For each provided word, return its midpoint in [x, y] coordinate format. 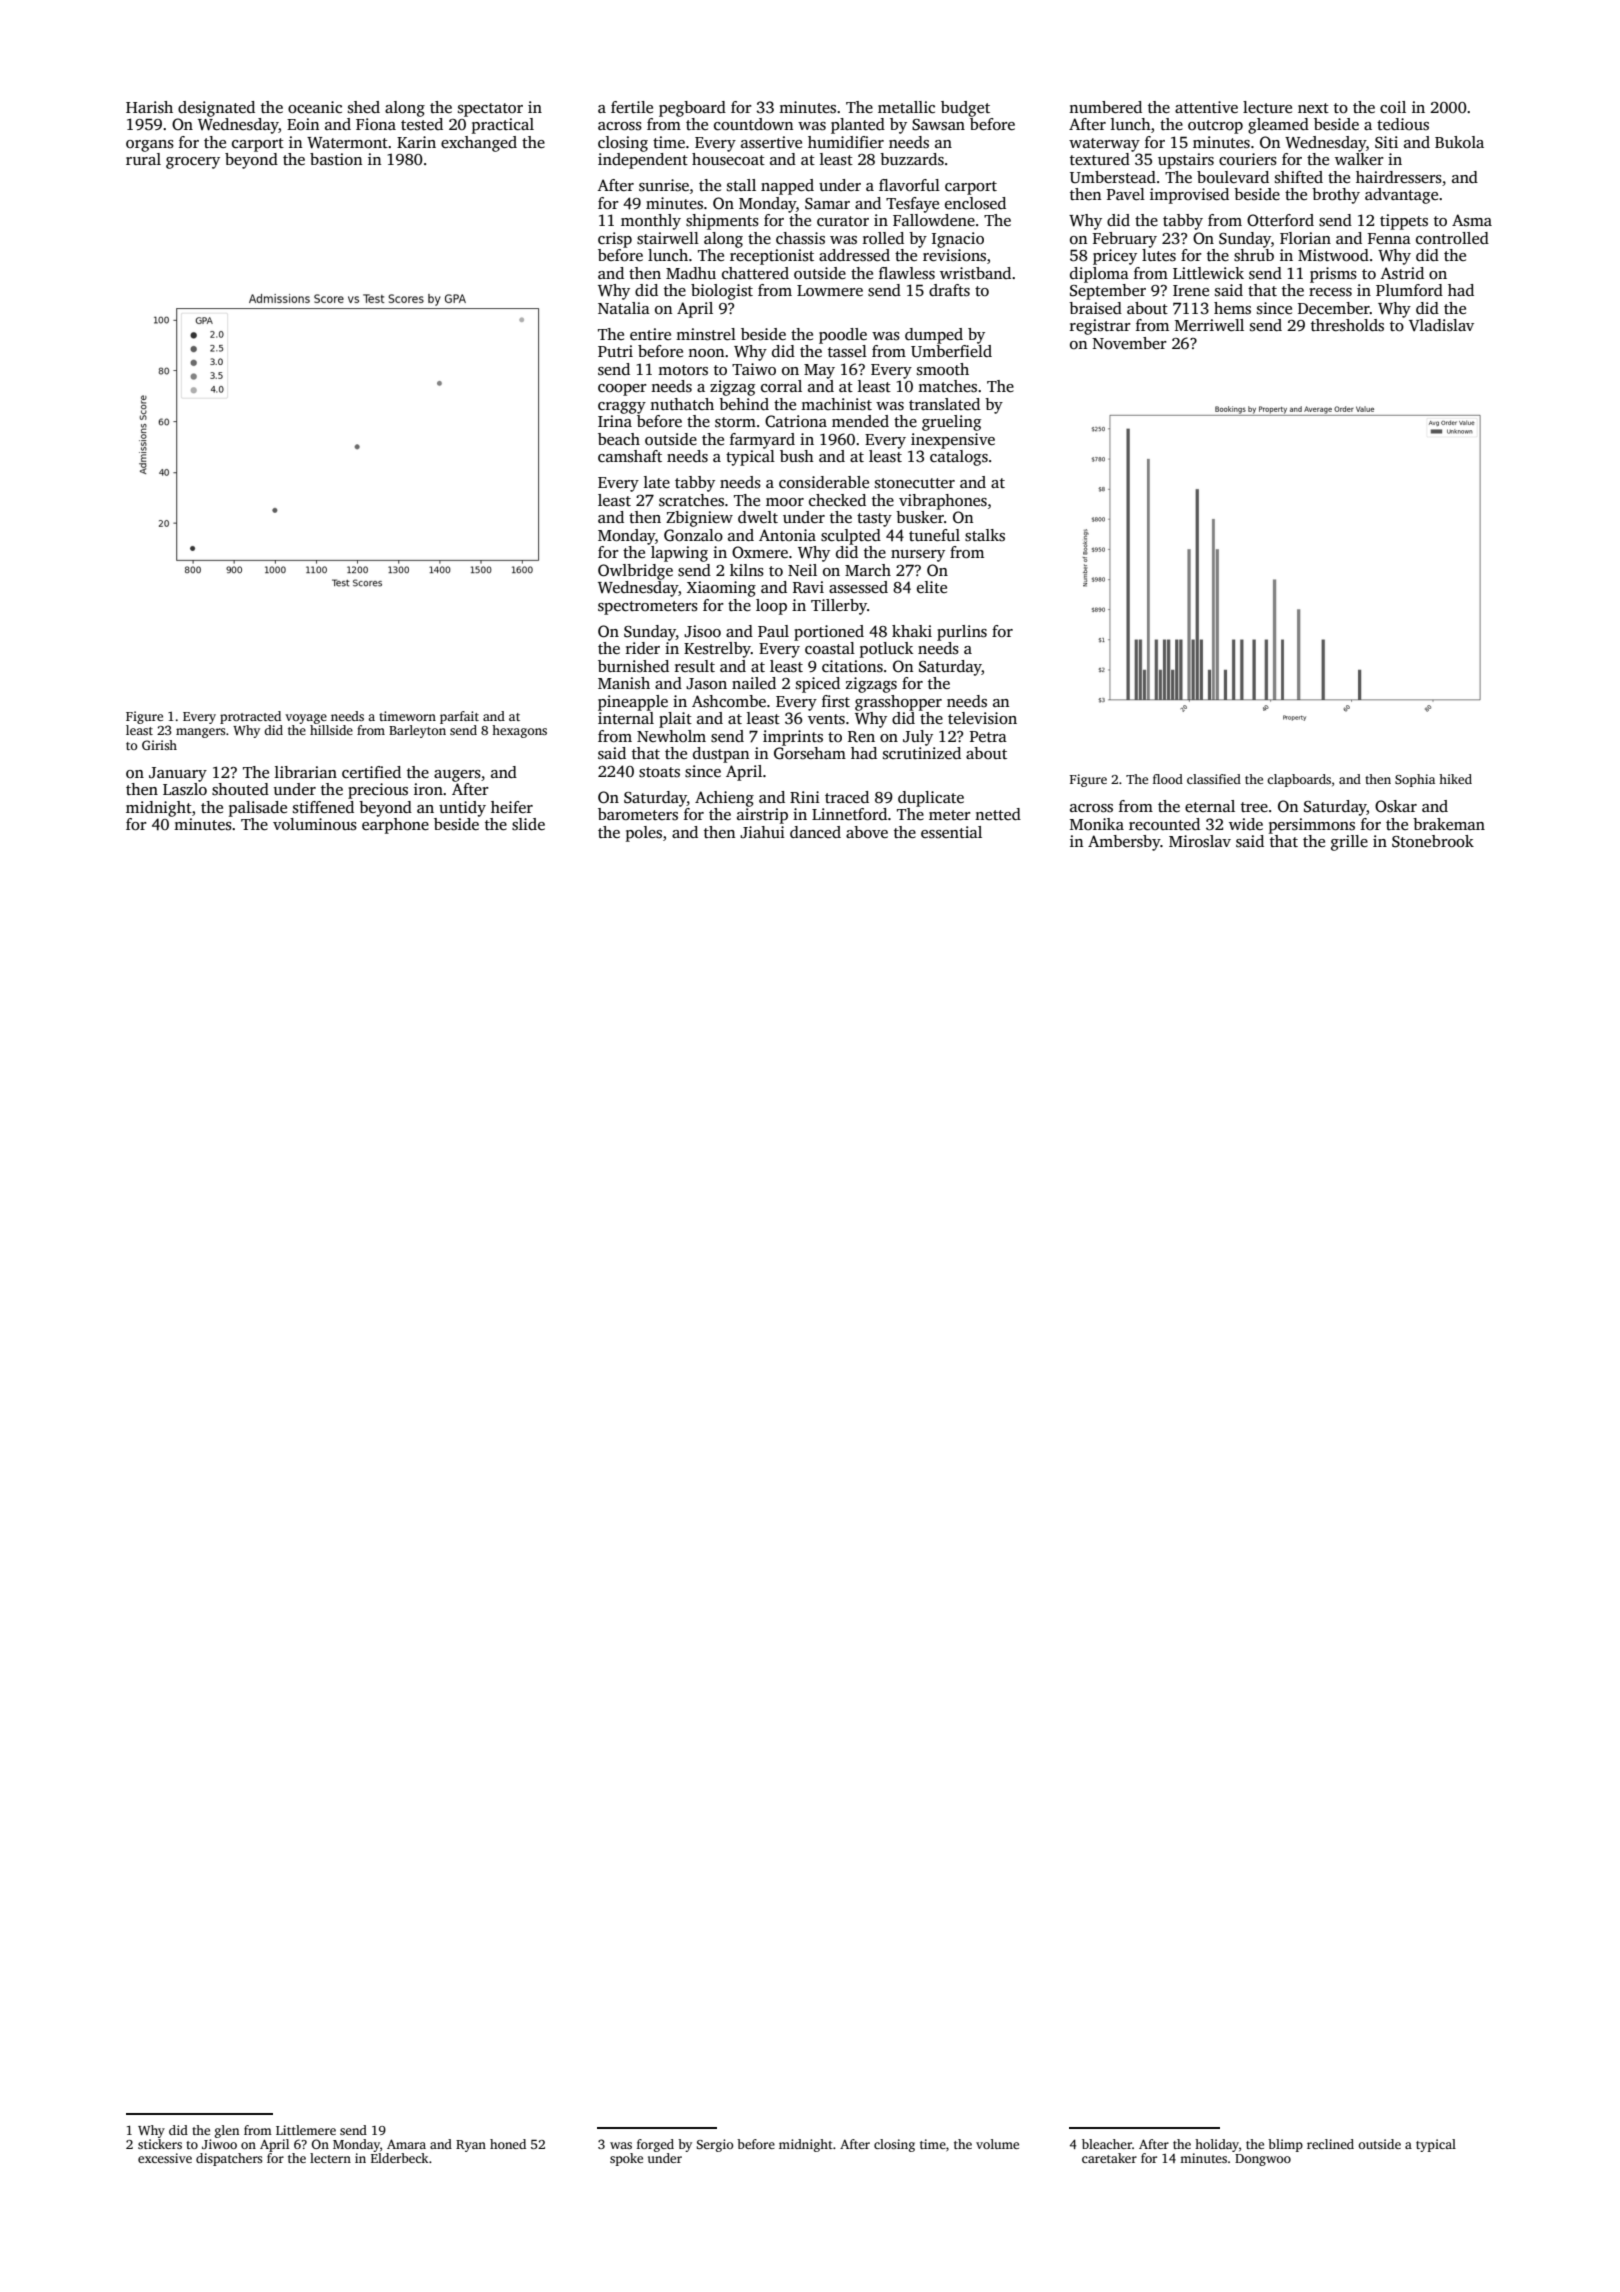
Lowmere [830, 290]
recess [1330, 292]
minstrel [706, 334]
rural [143, 159]
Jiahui [762, 832]
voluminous [315, 824]
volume [997, 2144]
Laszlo [185, 789]
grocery [193, 163]
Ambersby [1124, 843]
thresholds [1347, 325]
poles [644, 834]
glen [227, 2131]
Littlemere [306, 2130]
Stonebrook [1433, 841]
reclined [1330, 2144]
